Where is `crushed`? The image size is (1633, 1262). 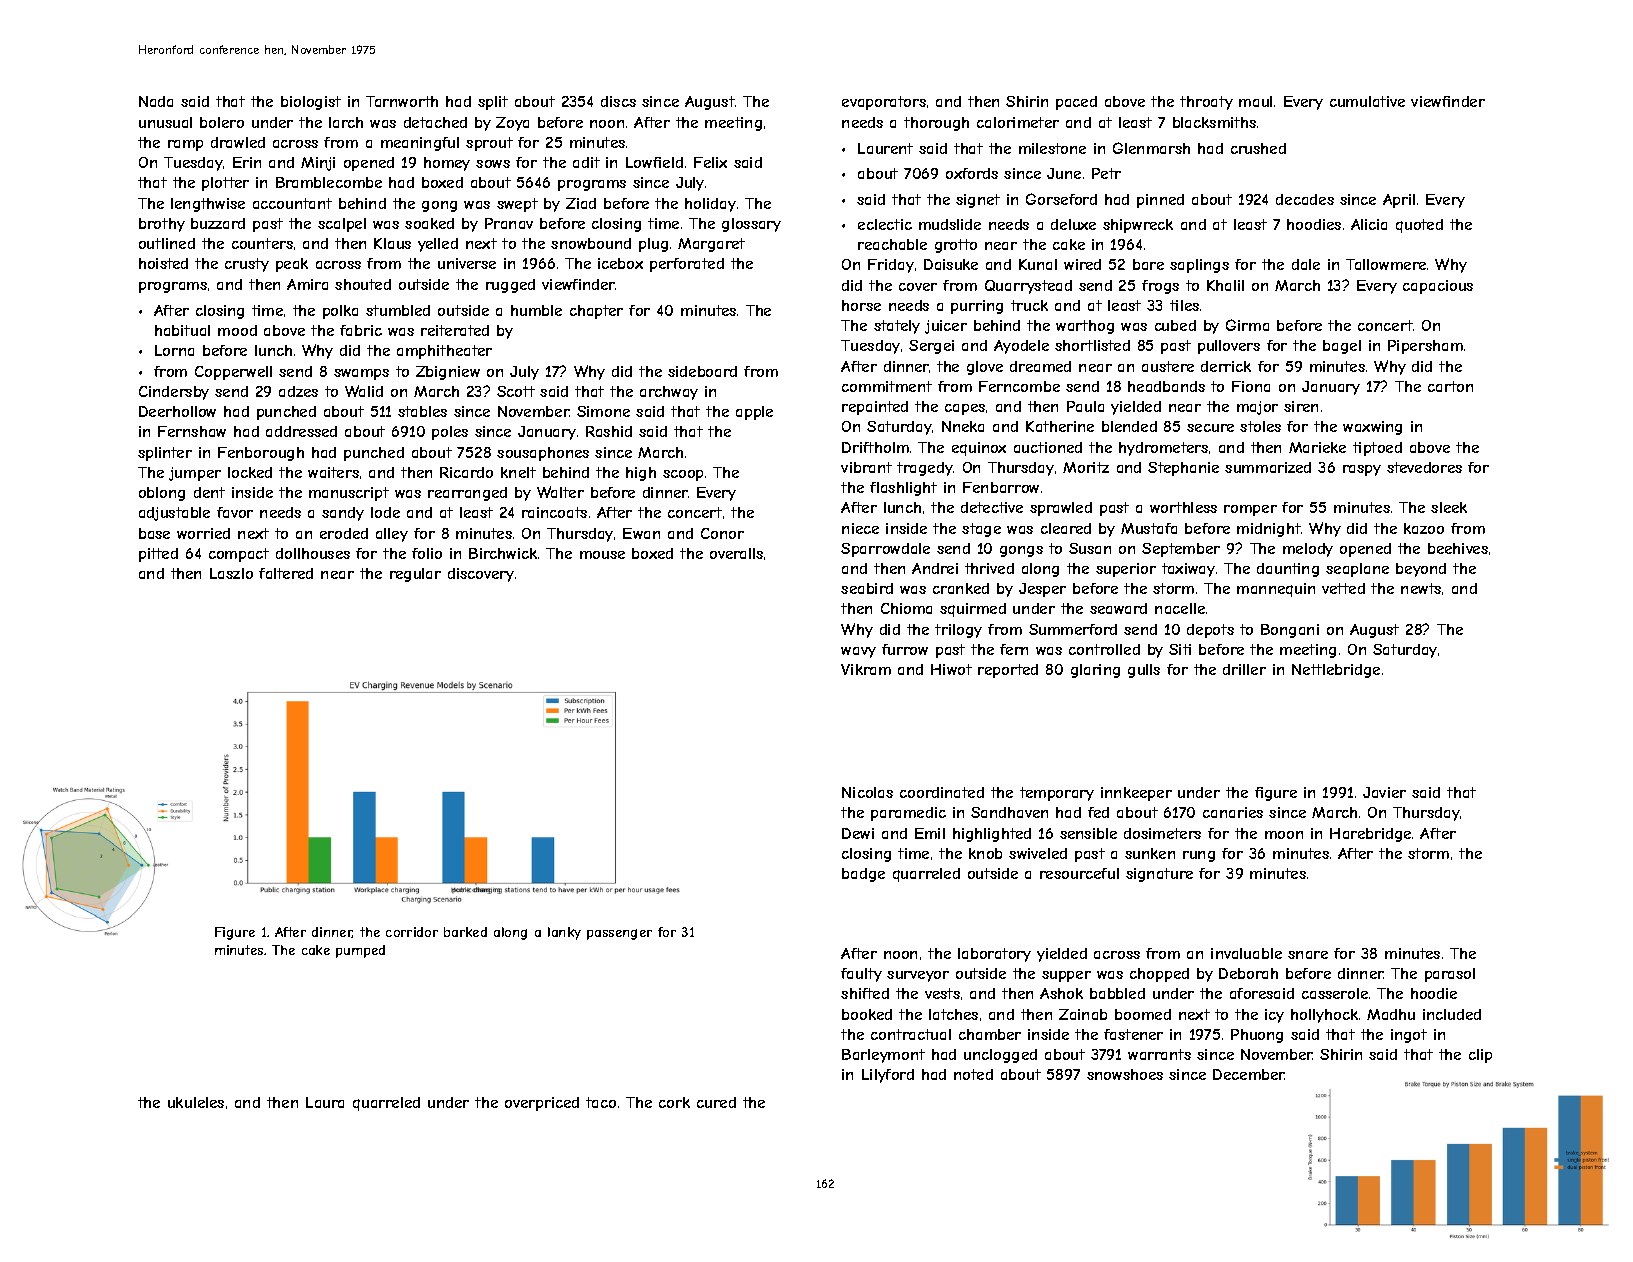
crushed is located at coordinates (1258, 148).
